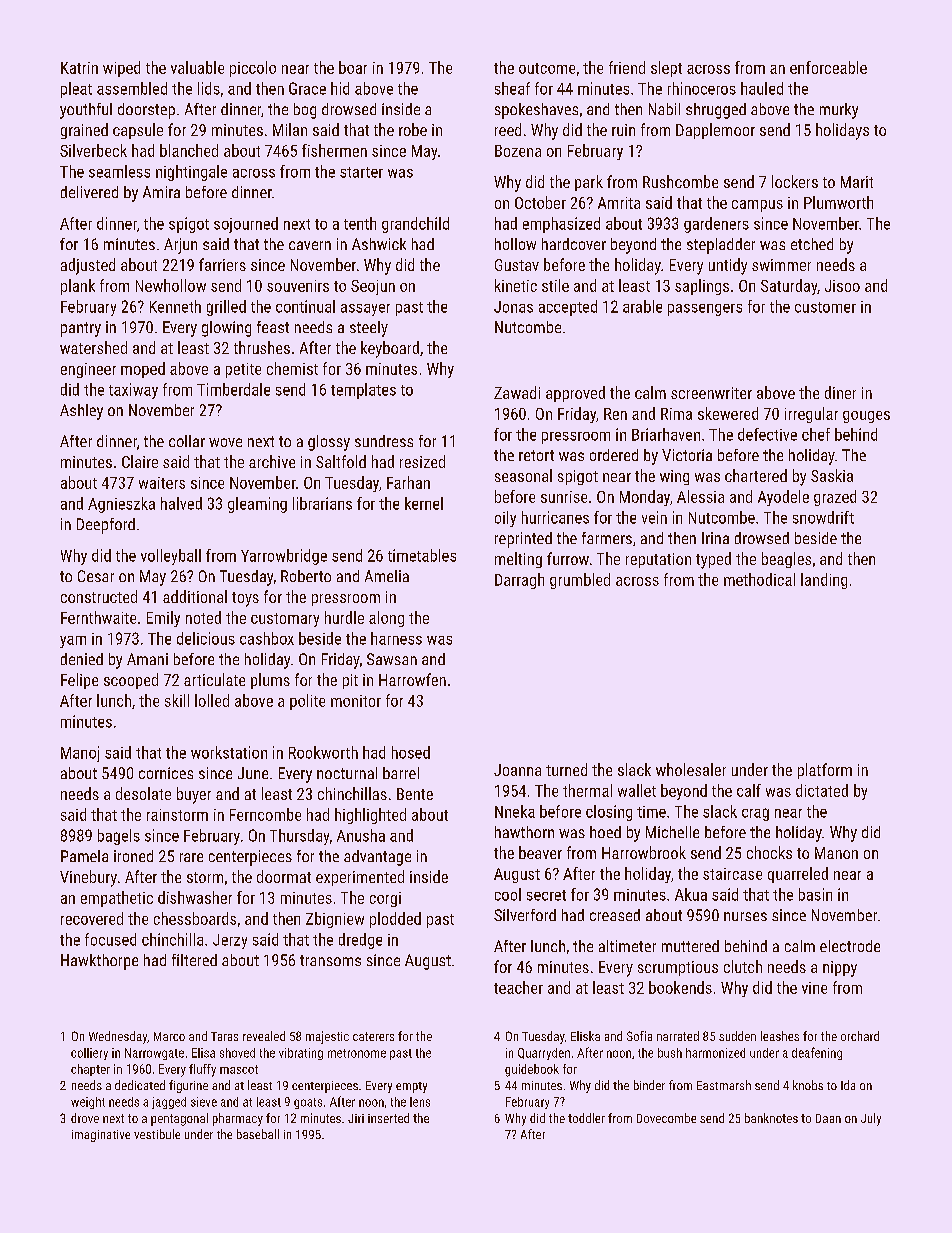 This screenshot has height=1233, width=952. What do you see at coordinates (822, 790) in the screenshot?
I see `dictated` at bounding box center [822, 790].
